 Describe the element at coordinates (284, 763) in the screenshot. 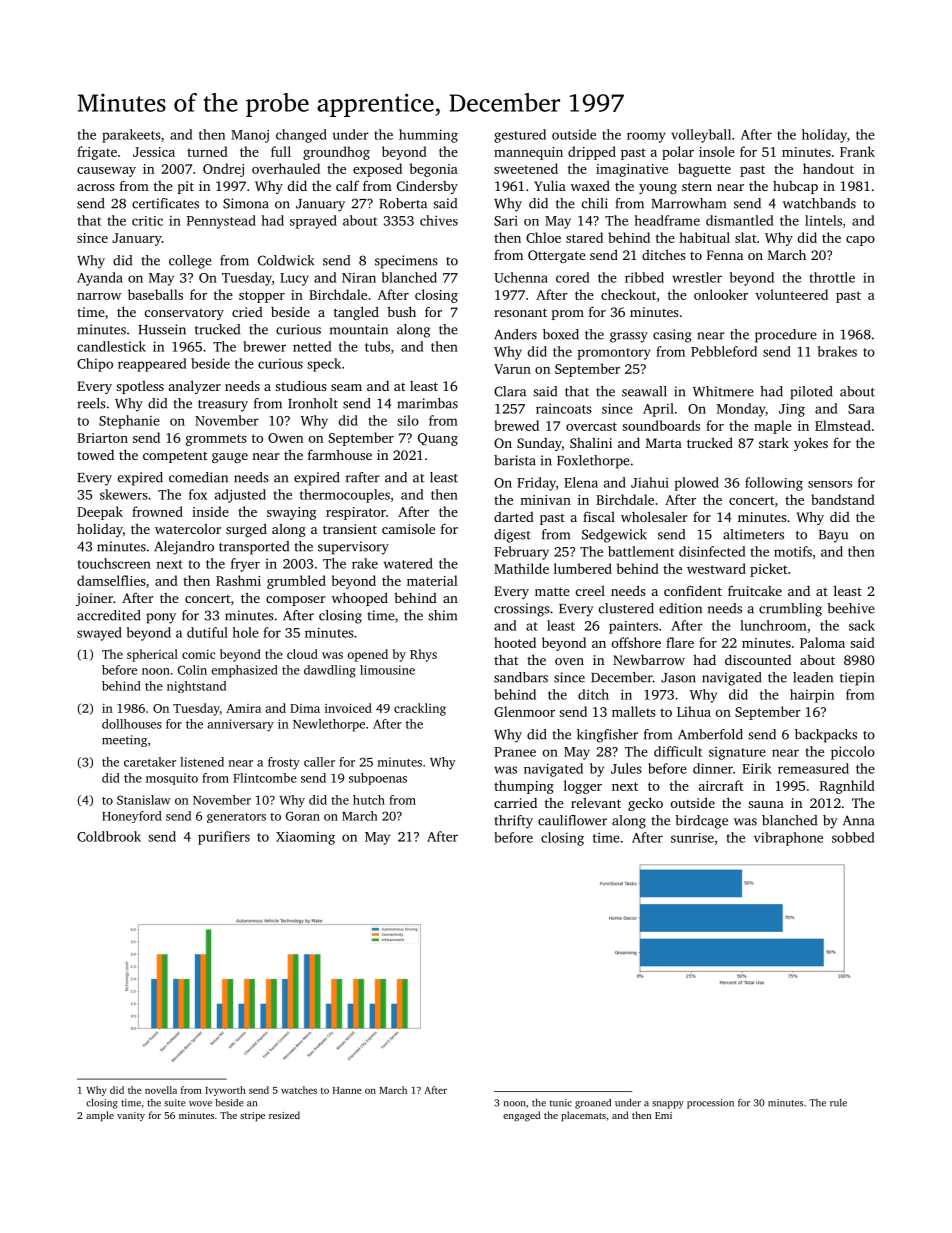

I see `frosty` at that location.
